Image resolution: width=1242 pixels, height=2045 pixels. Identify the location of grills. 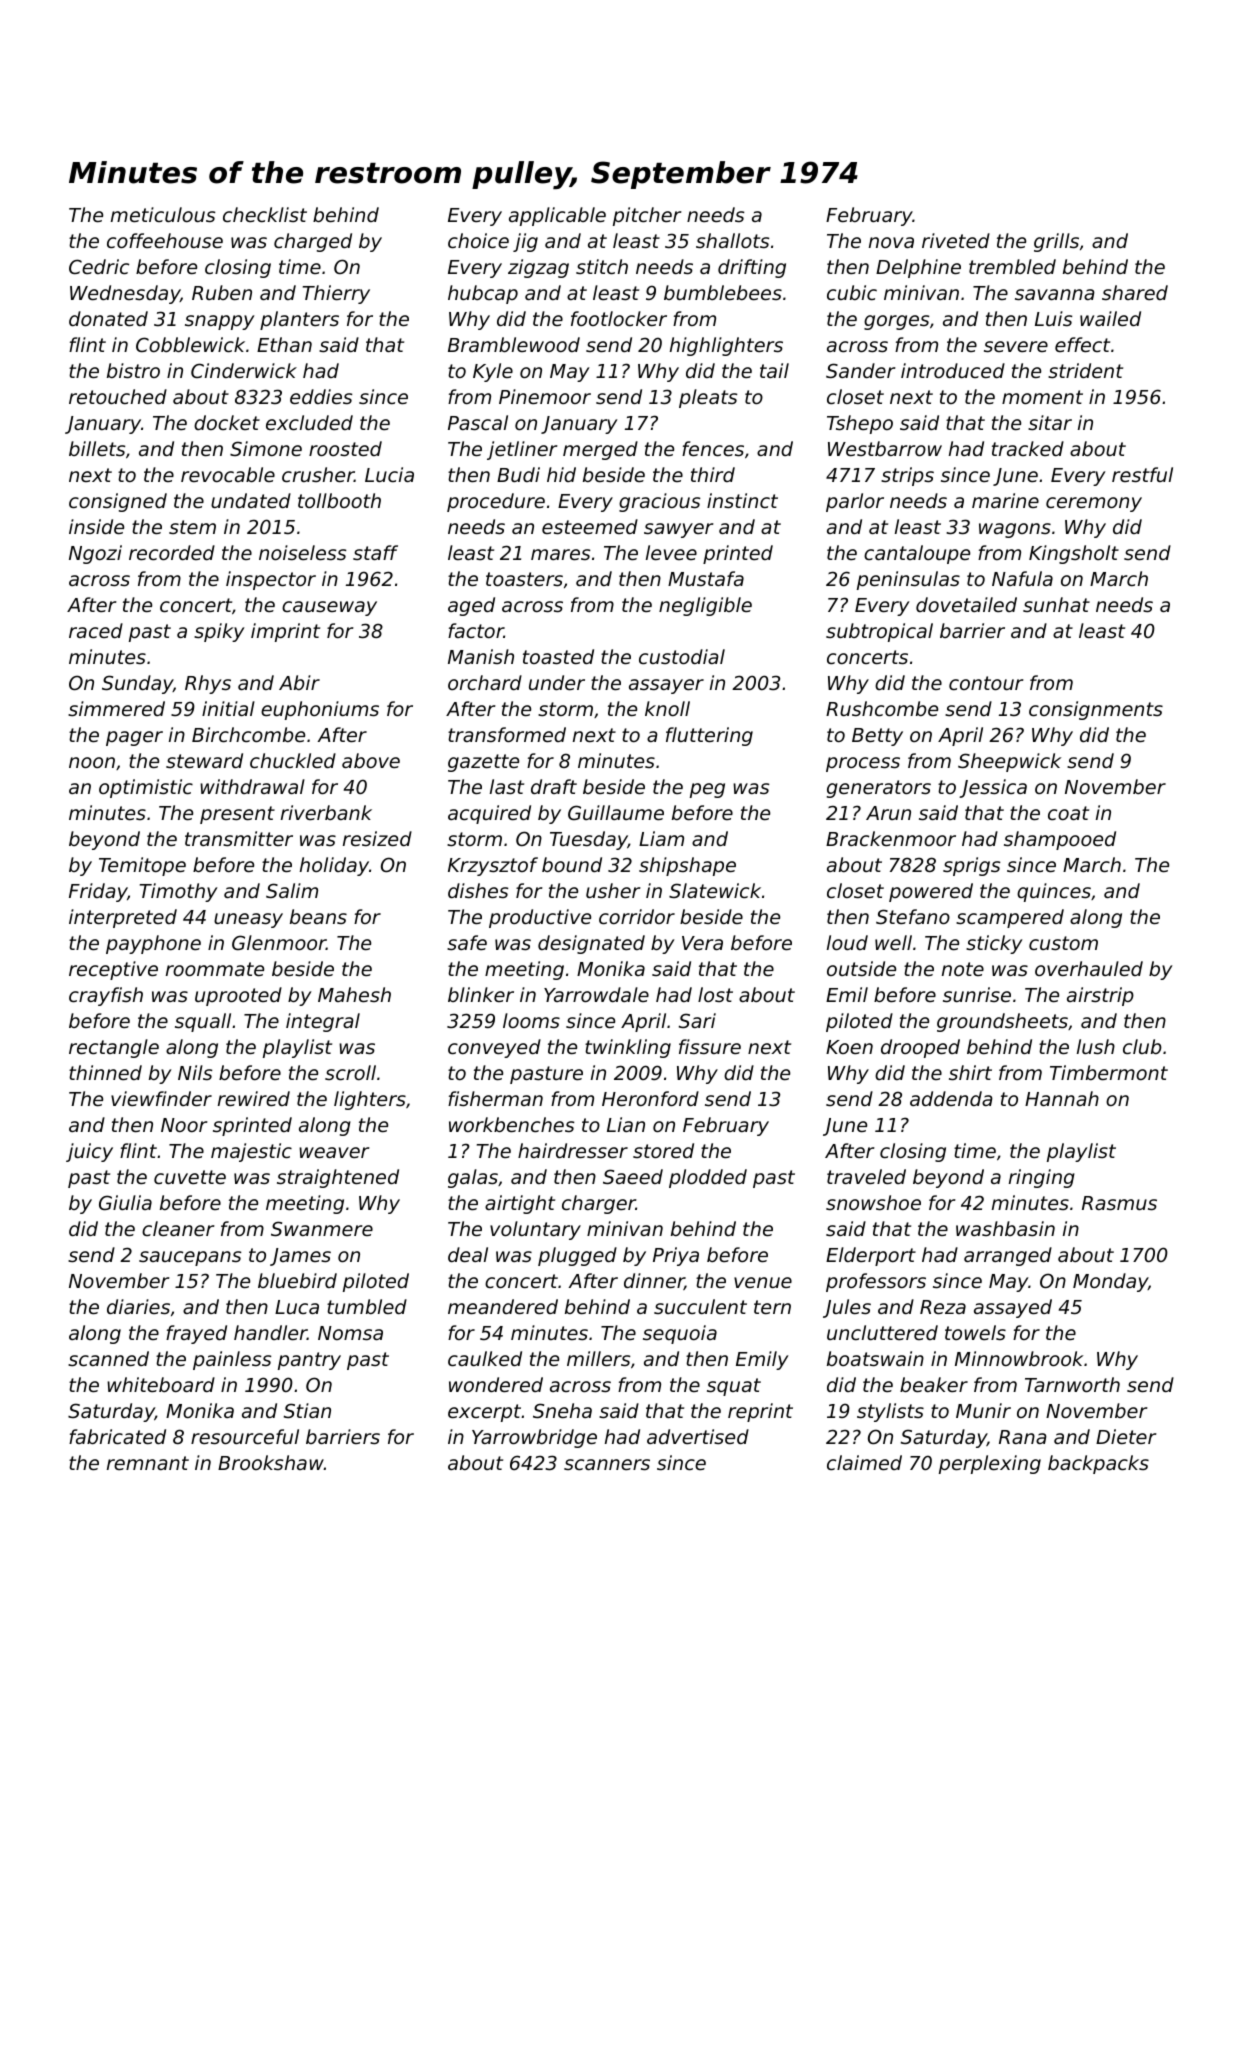
(1056, 242).
